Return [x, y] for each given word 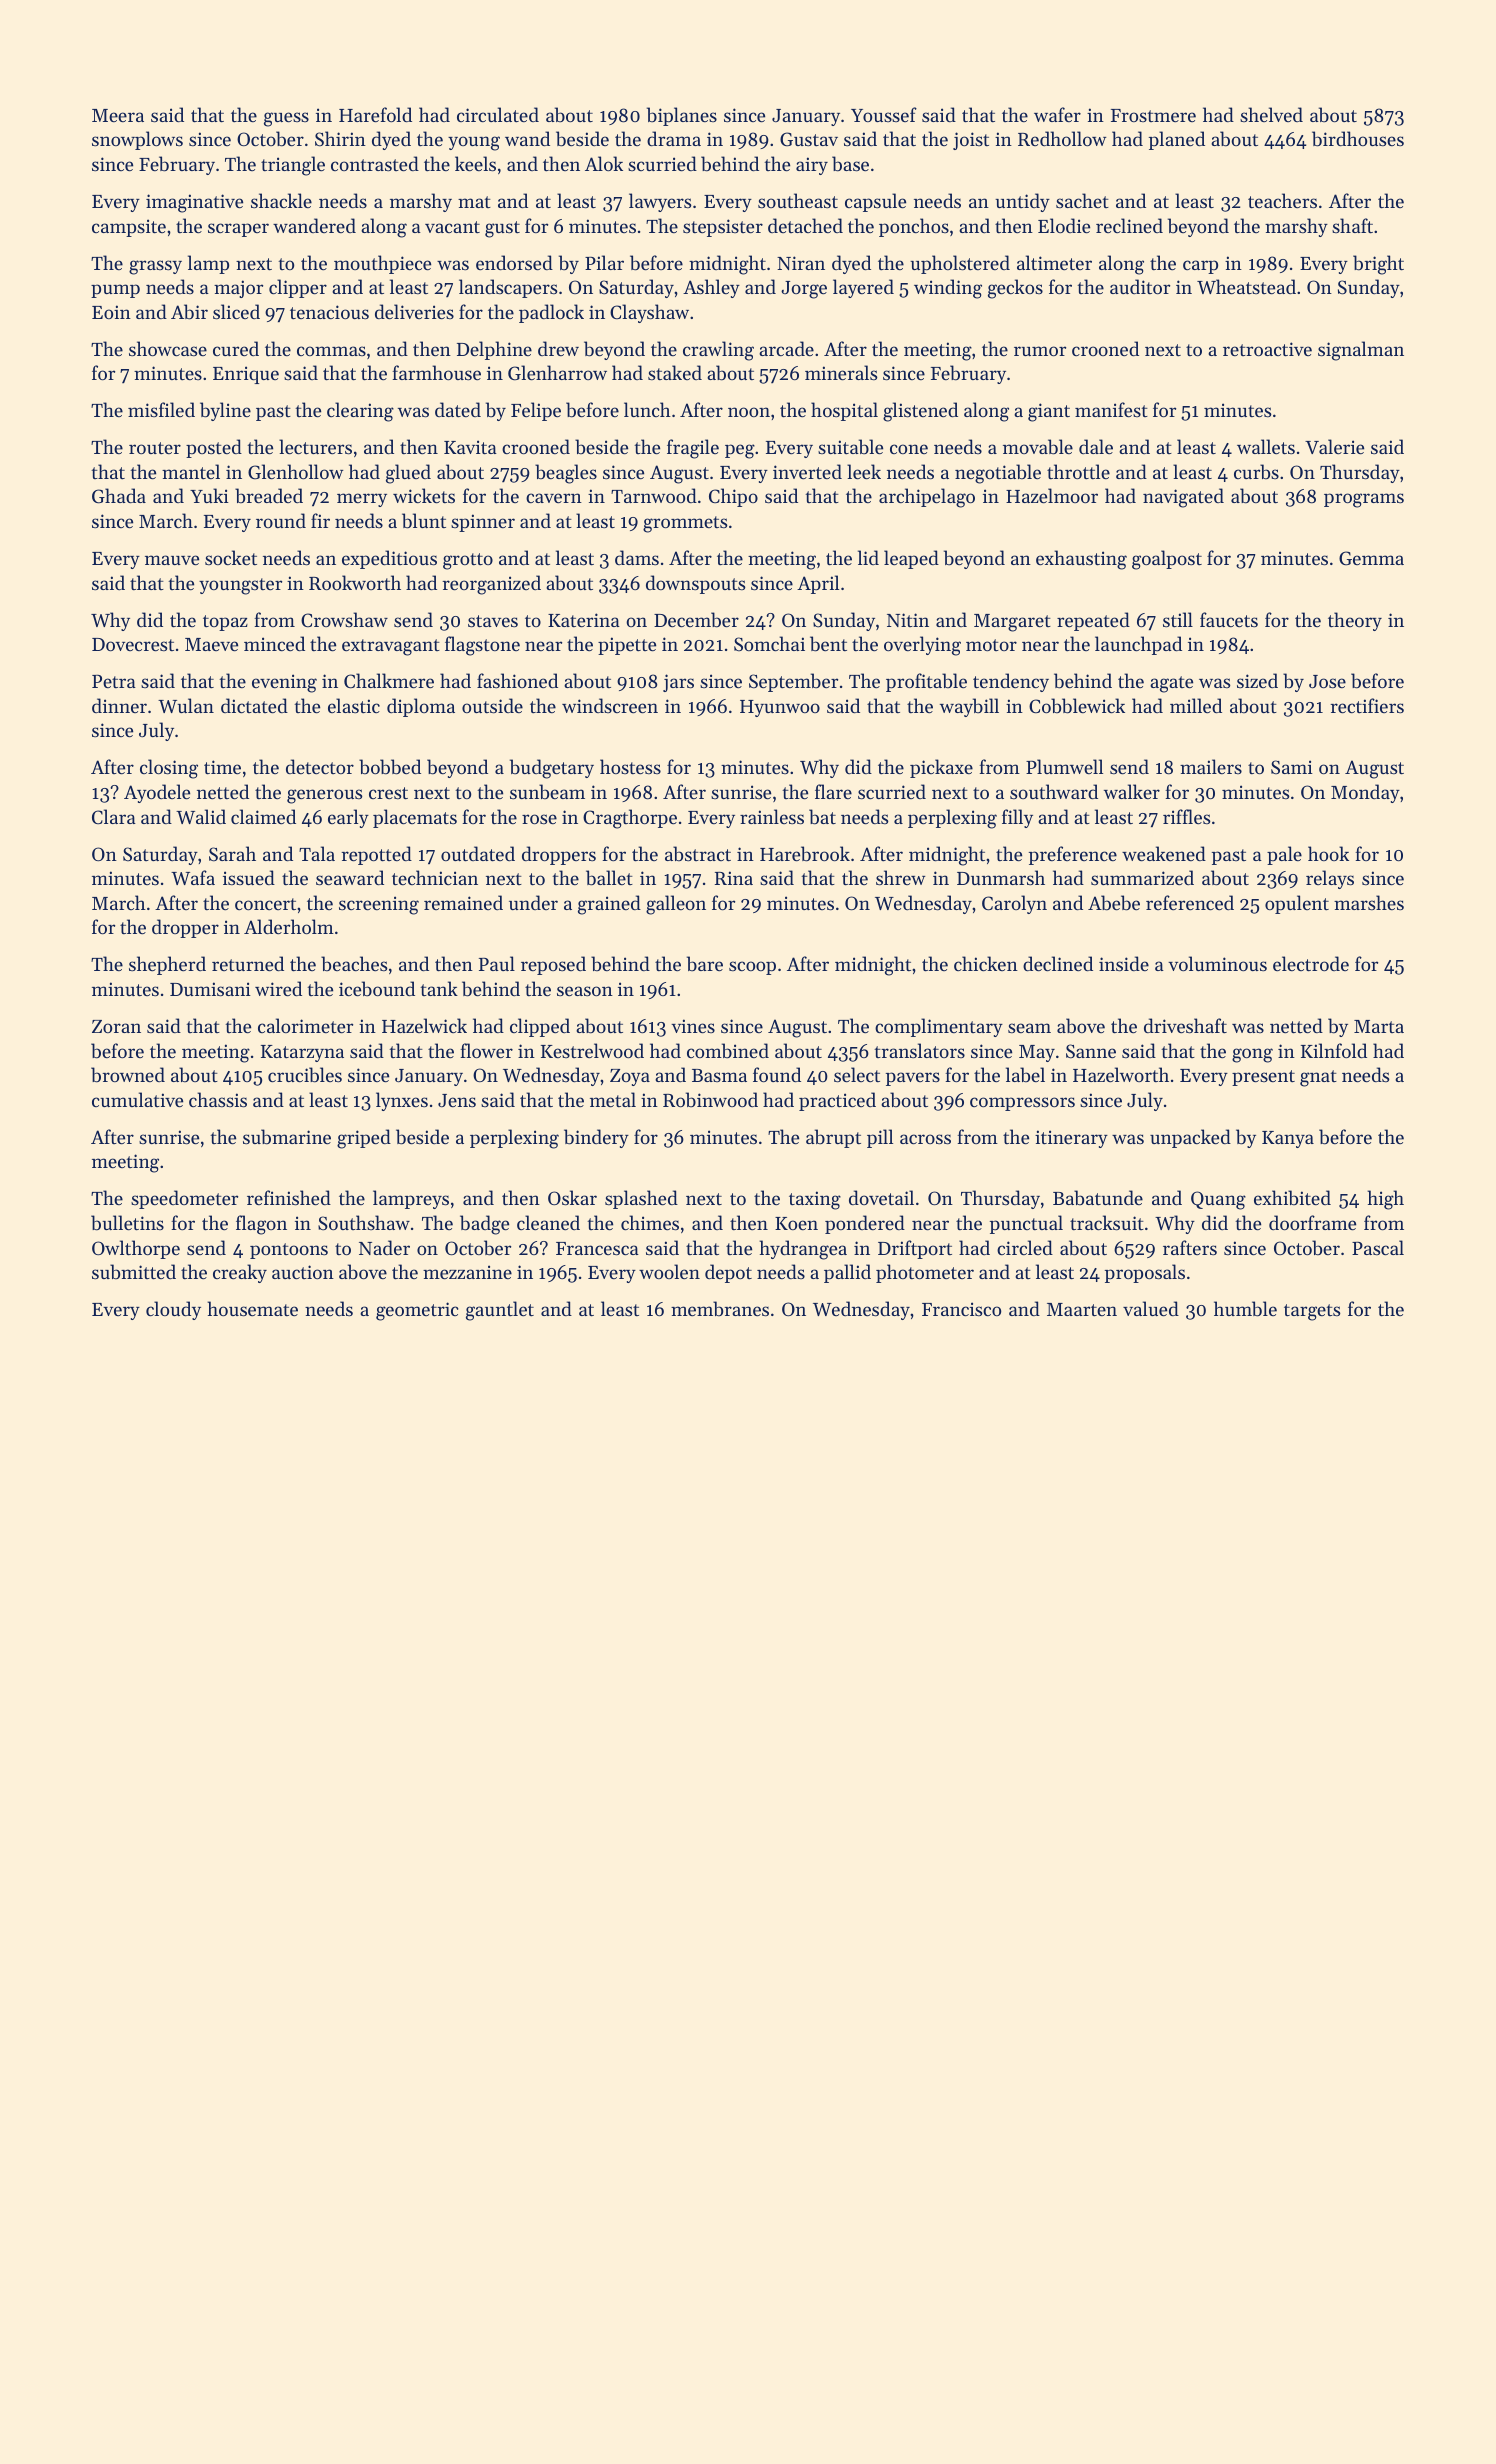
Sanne [1091, 1051]
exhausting [1081, 560]
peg [740, 451]
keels [475, 163]
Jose [1327, 682]
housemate [252, 1308]
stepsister [723, 228]
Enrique [246, 375]
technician [435, 877]
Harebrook [805, 854]
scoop [752, 968]
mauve [172, 560]
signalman [1361, 351]
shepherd [167, 965]
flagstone [482, 646]
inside [1124, 963]
